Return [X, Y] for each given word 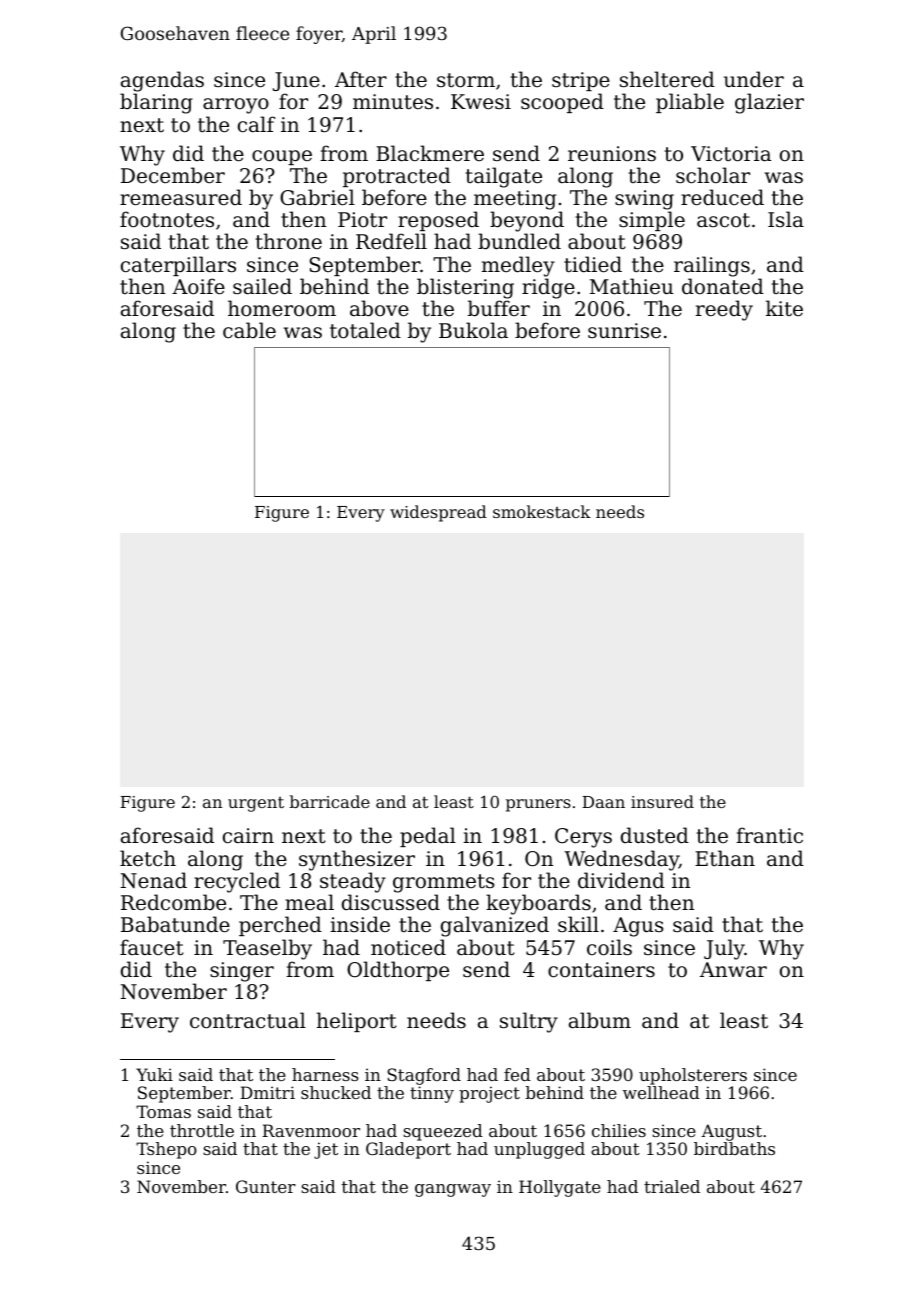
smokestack [542, 511]
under [754, 79]
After [361, 79]
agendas [162, 81]
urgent [256, 804]
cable [249, 330]
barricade [330, 801]
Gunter [266, 1186]
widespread [438, 513]
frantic [769, 835]
